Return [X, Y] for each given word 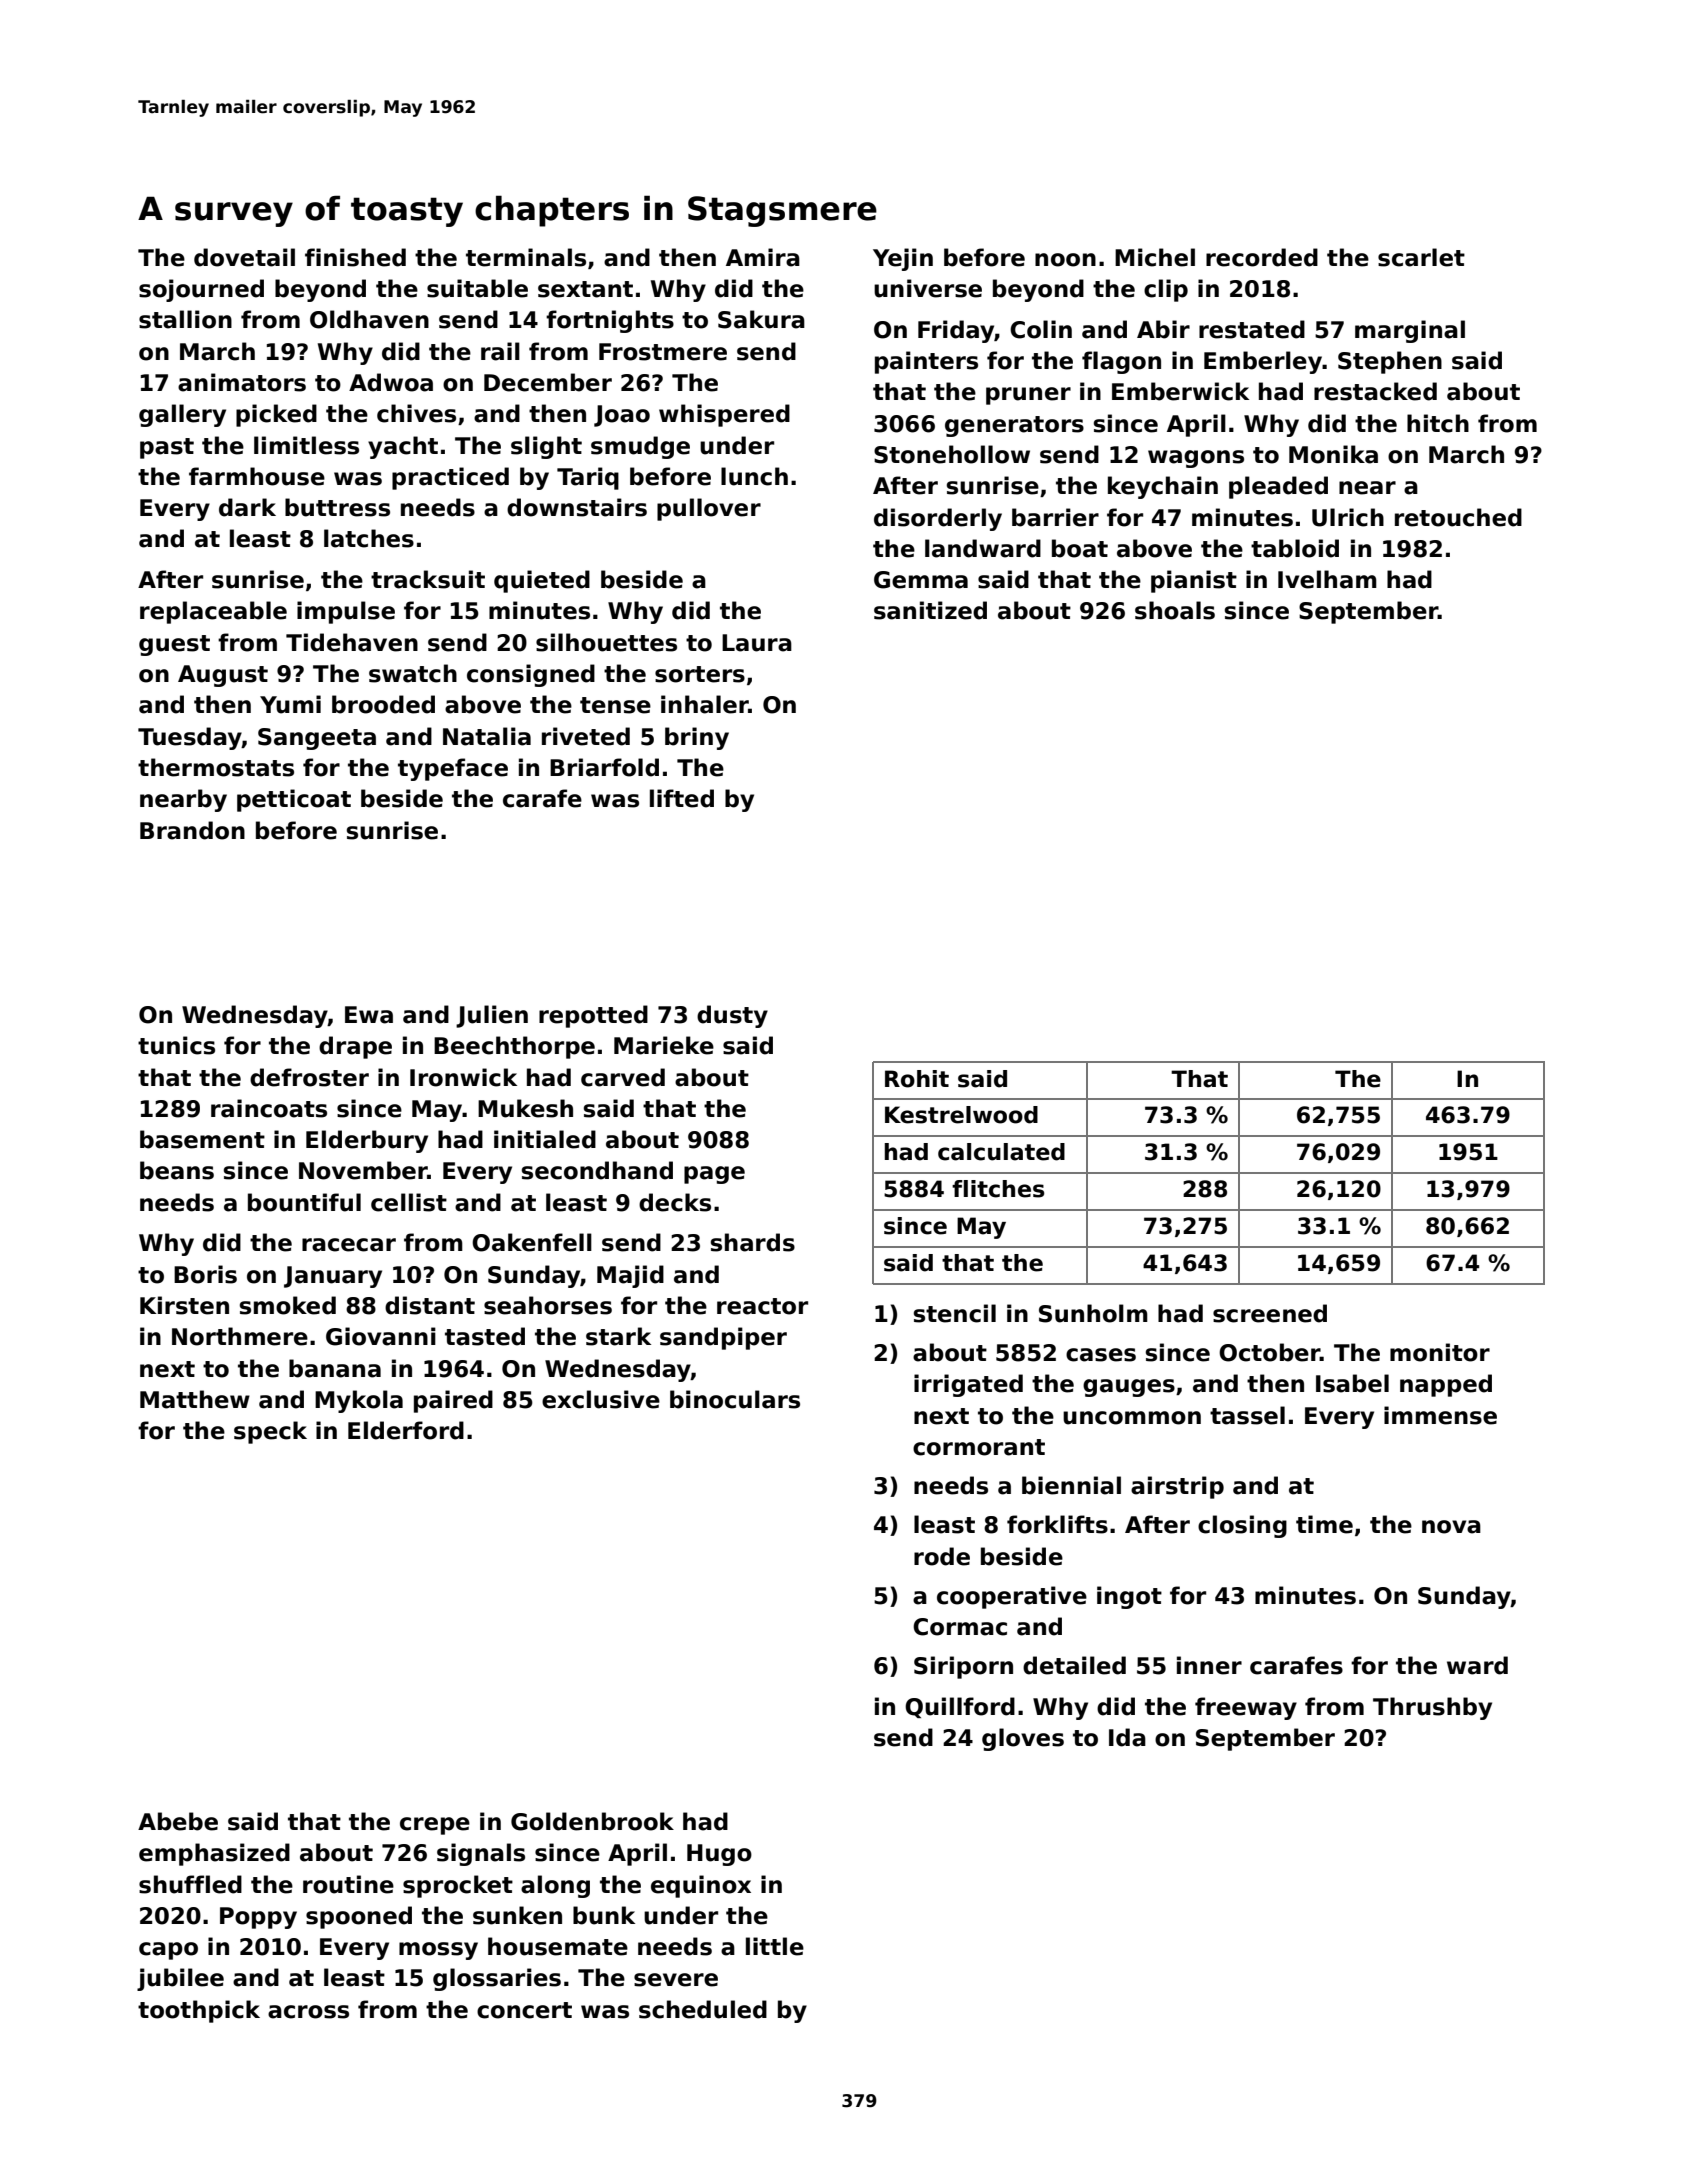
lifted [682, 798]
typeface [453, 769]
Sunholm [1093, 1313]
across [308, 2012]
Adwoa [391, 382]
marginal [1410, 331]
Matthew [195, 1399]
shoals [1175, 610]
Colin [1041, 329]
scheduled [703, 2009]
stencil [955, 1313]
